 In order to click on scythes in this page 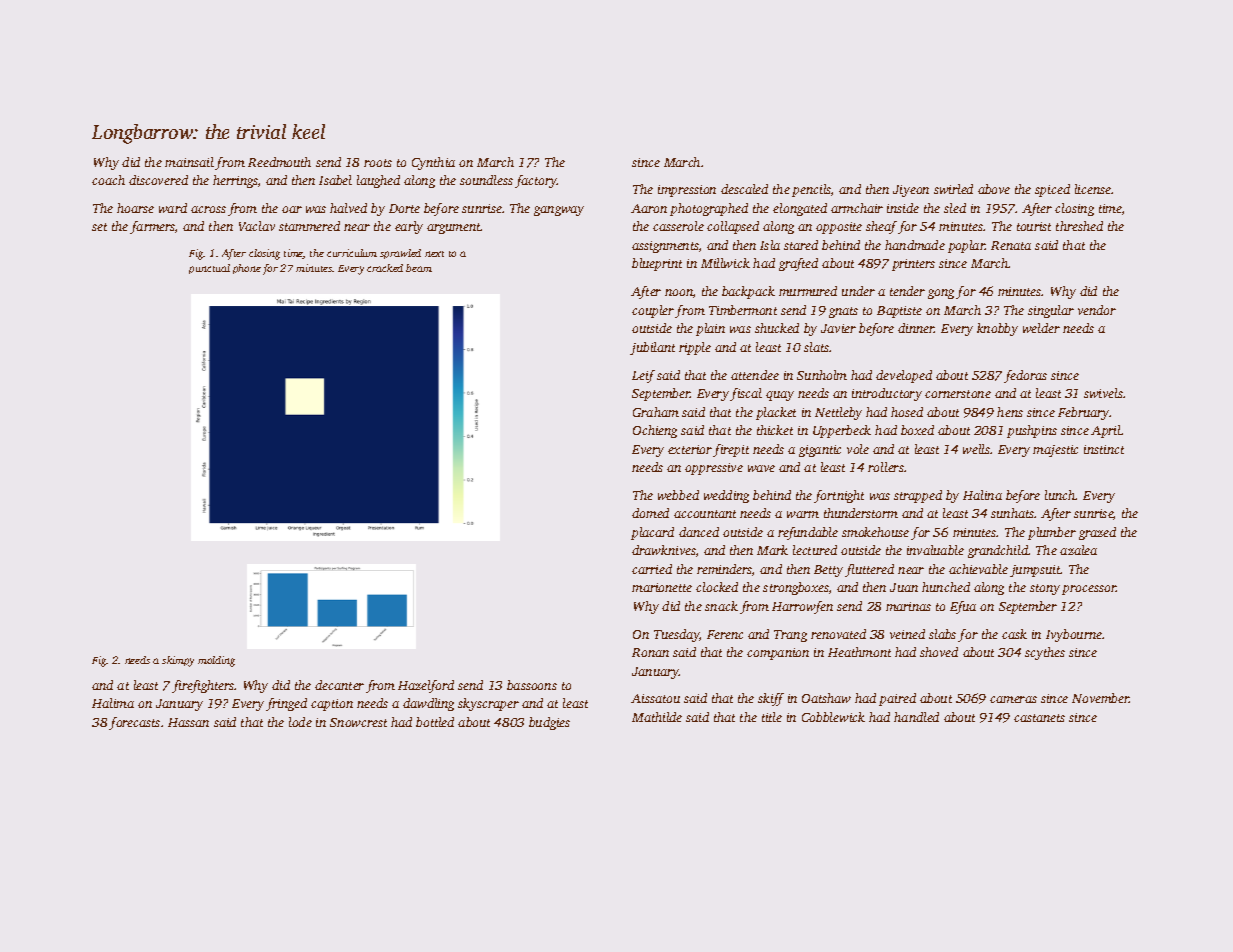, I will do `click(1045, 653)`.
